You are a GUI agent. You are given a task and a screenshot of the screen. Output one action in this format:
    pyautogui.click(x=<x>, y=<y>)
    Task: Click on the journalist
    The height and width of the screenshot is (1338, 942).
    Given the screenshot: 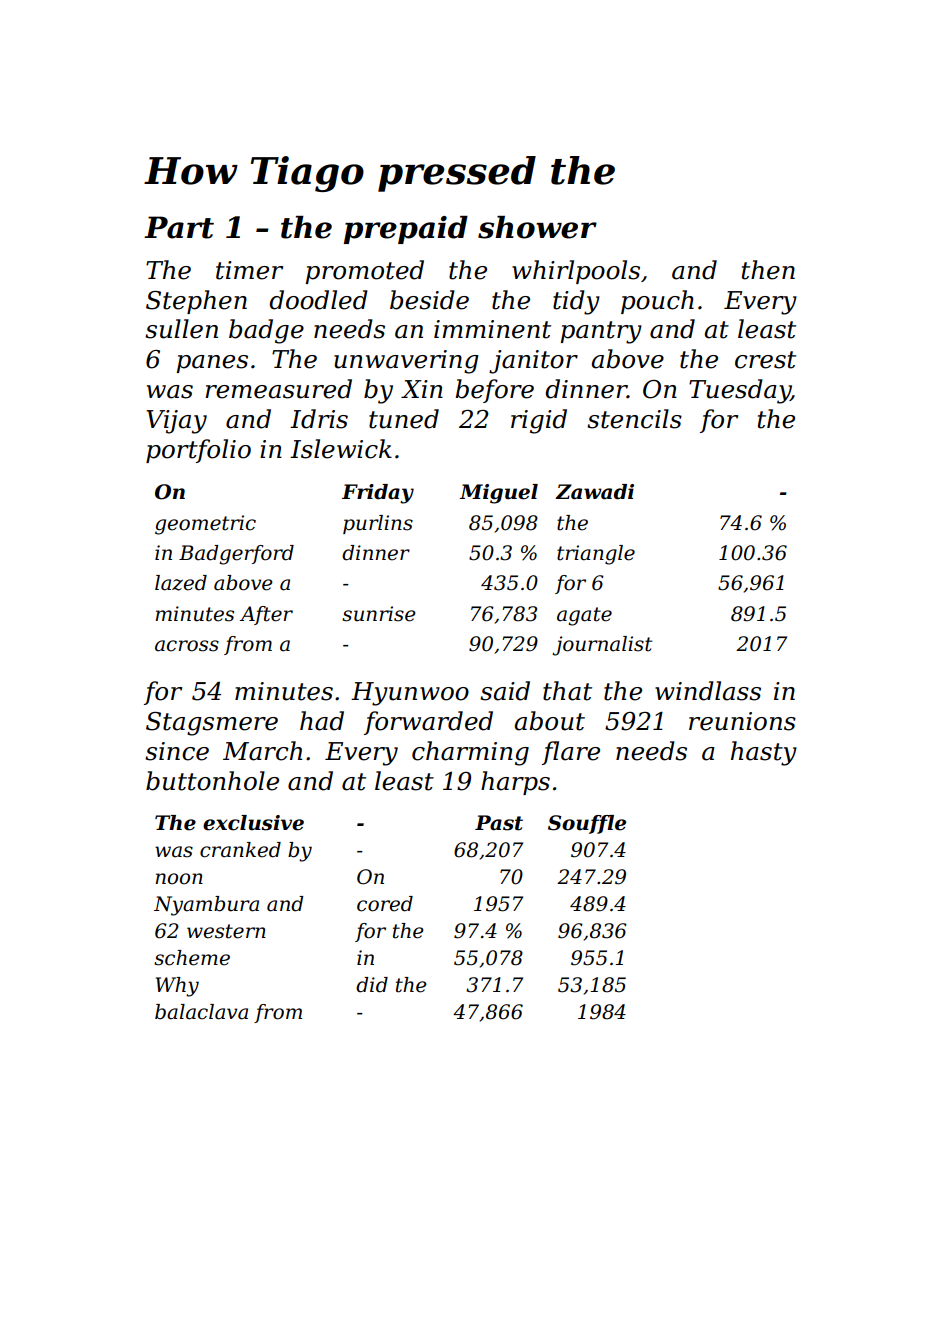 What is the action you would take?
    pyautogui.click(x=602, y=646)
